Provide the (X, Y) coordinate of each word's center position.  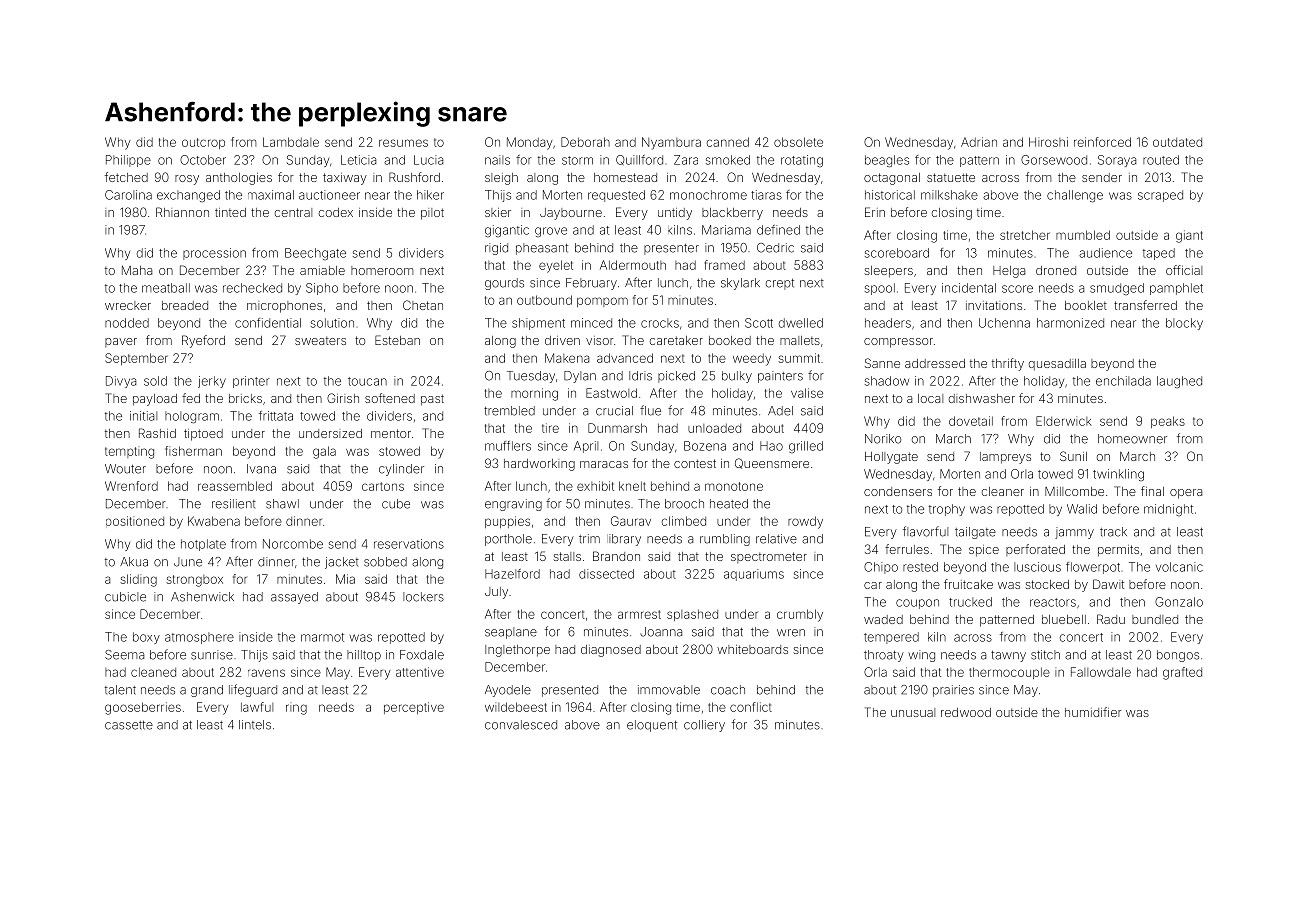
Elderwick (1064, 421)
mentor (391, 433)
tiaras (766, 195)
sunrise (212, 655)
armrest (639, 614)
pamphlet (1176, 289)
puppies (507, 522)
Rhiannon (182, 212)
